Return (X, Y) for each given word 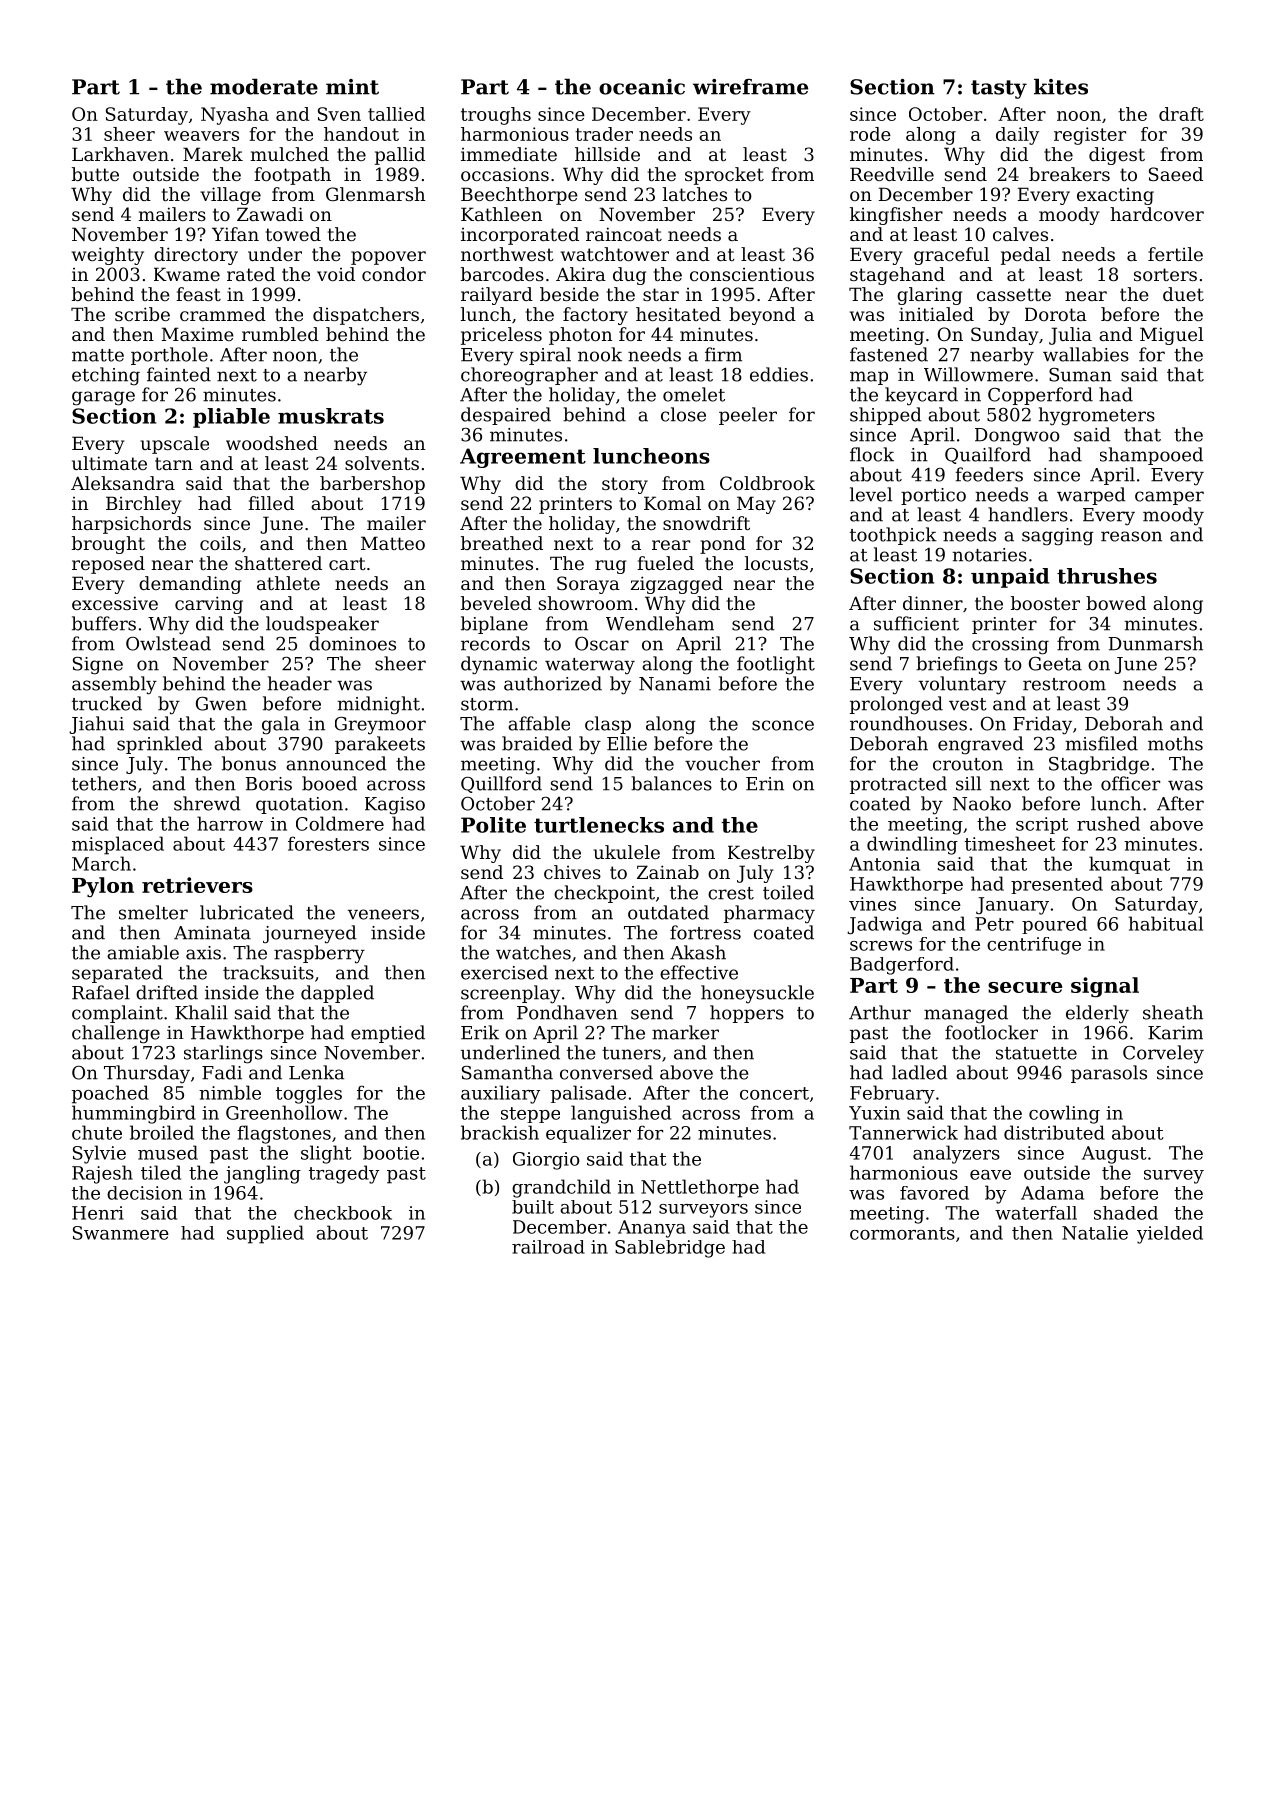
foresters (328, 843)
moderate (264, 87)
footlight (776, 665)
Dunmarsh (1156, 643)
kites (1061, 87)
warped (1091, 496)
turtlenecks (599, 825)
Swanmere (121, 1233)
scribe (142, 314)
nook (600, 354)
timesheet (1010, 843)
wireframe (750, 87)
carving (209, 605)
